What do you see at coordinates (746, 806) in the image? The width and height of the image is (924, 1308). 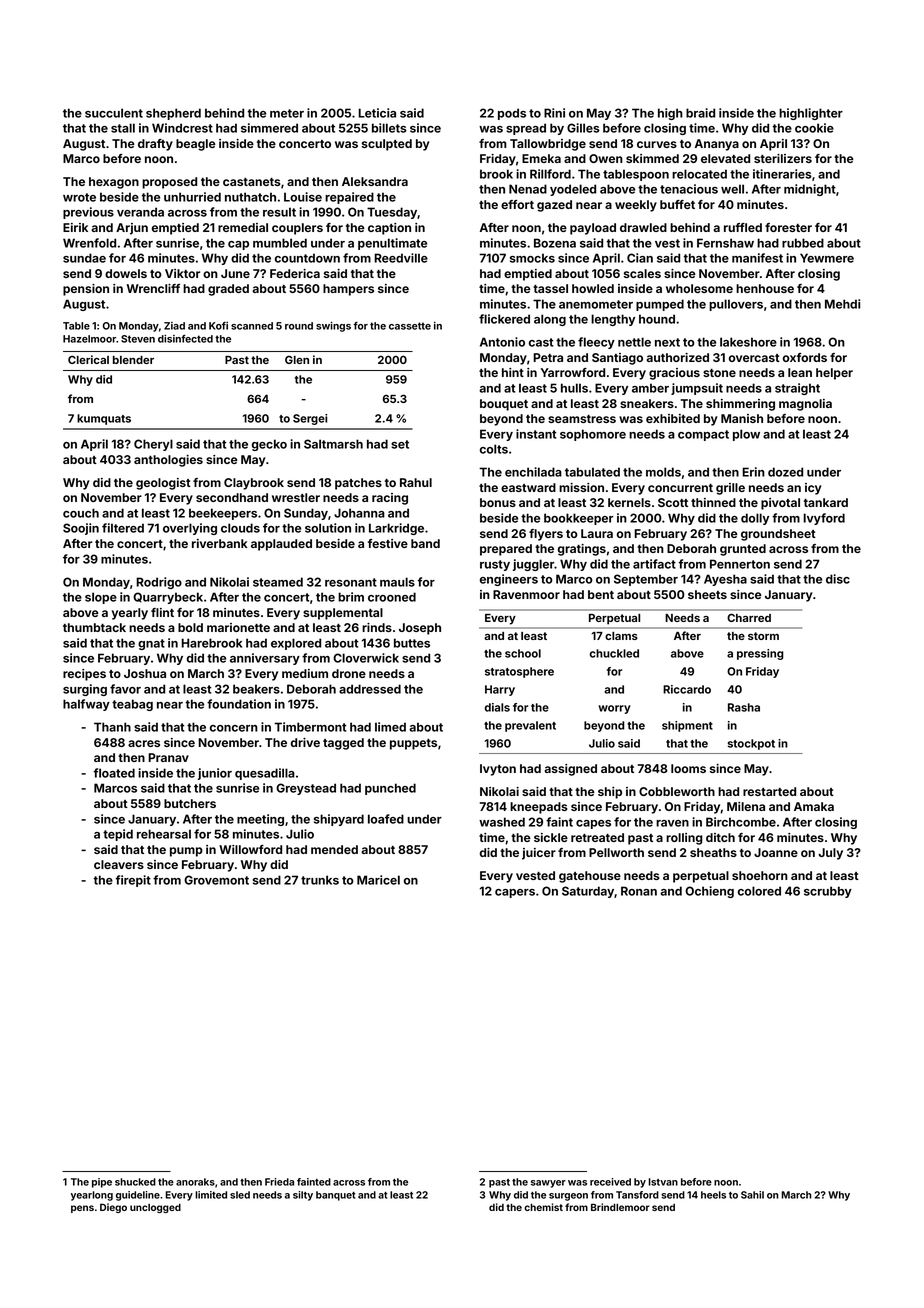 I see `Milena` at bounding box center [746, 806].
